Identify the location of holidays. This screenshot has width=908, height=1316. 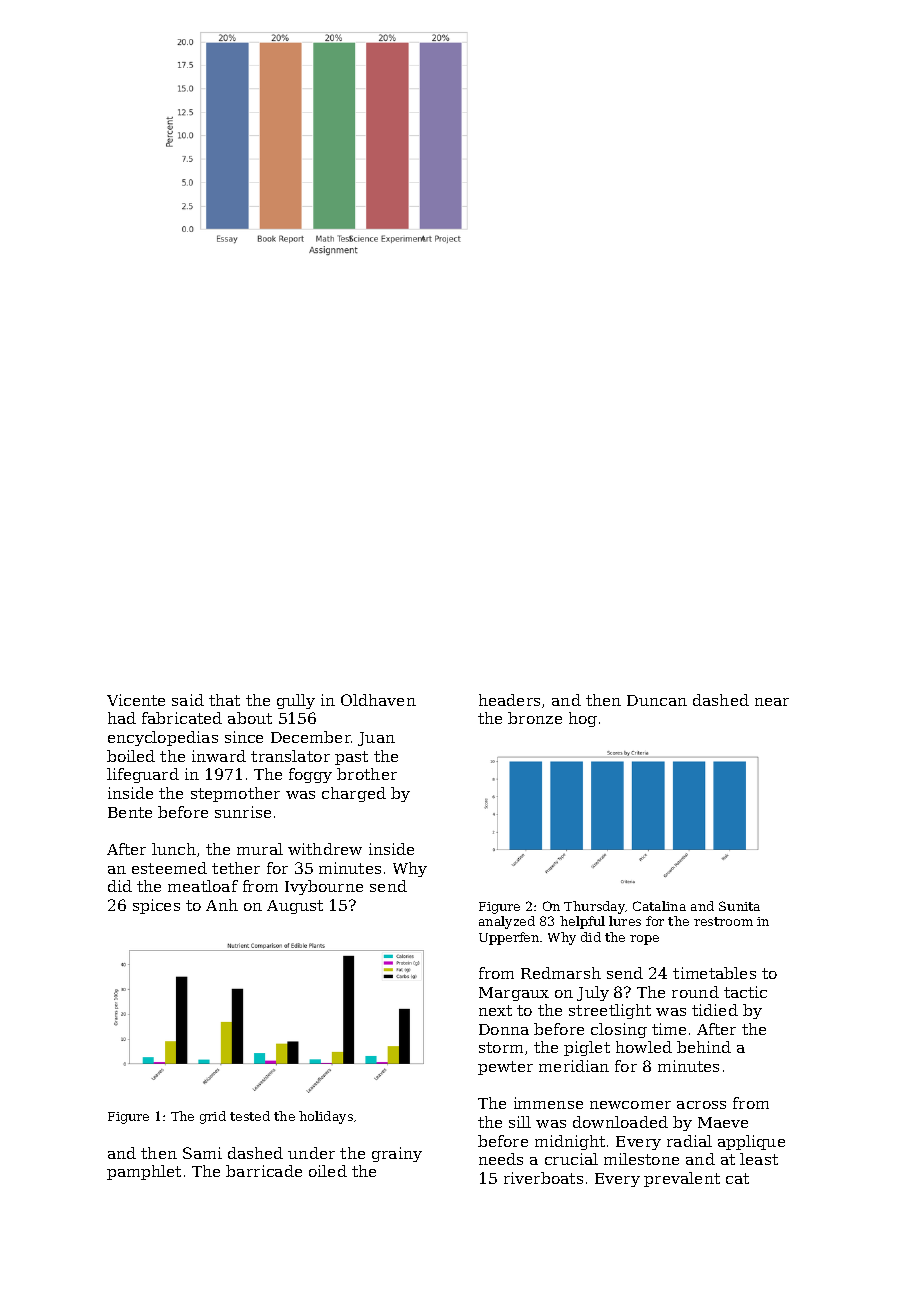
(326, 1117).
